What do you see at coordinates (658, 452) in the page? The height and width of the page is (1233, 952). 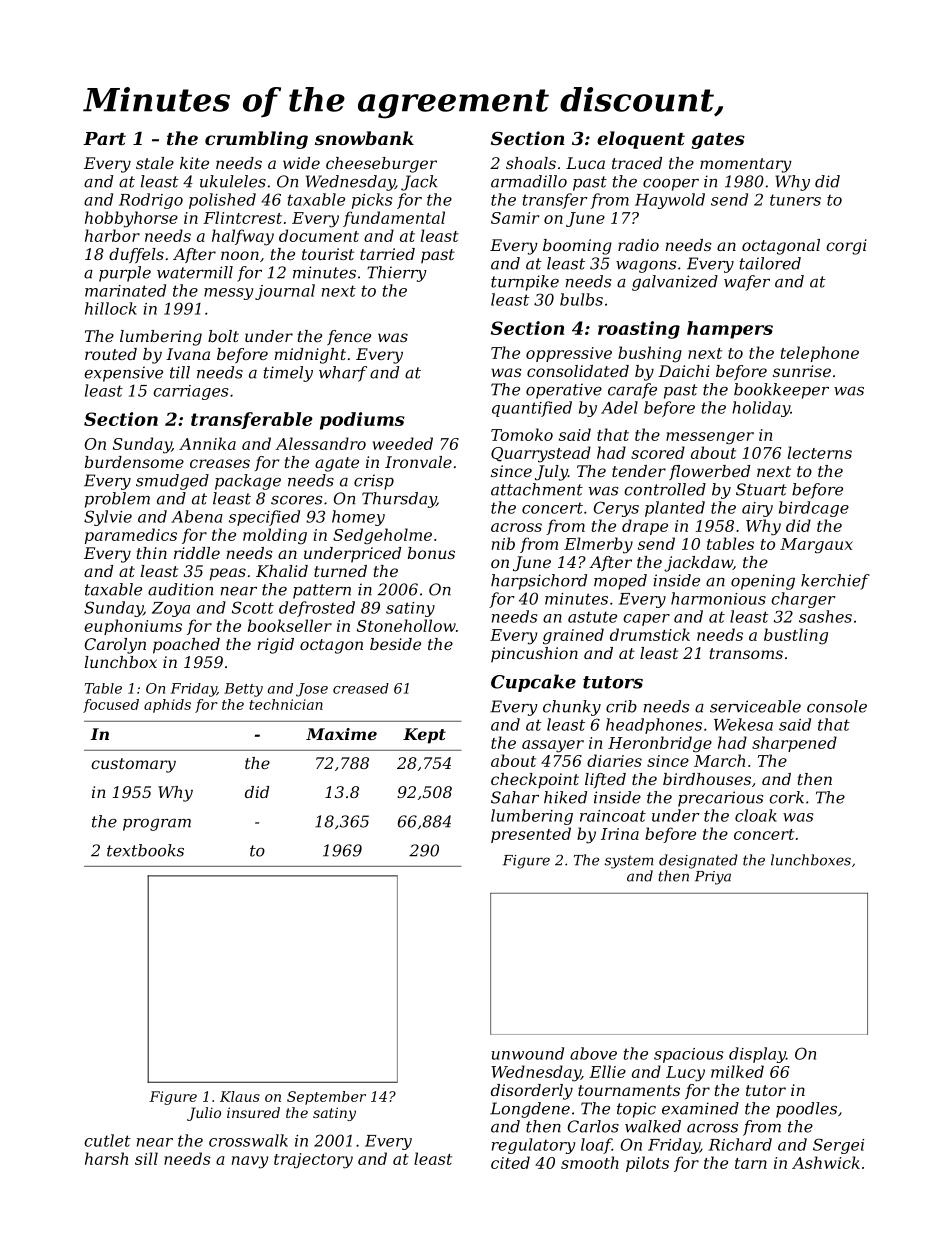 I see `scored` at bounding box center [658, 452].
